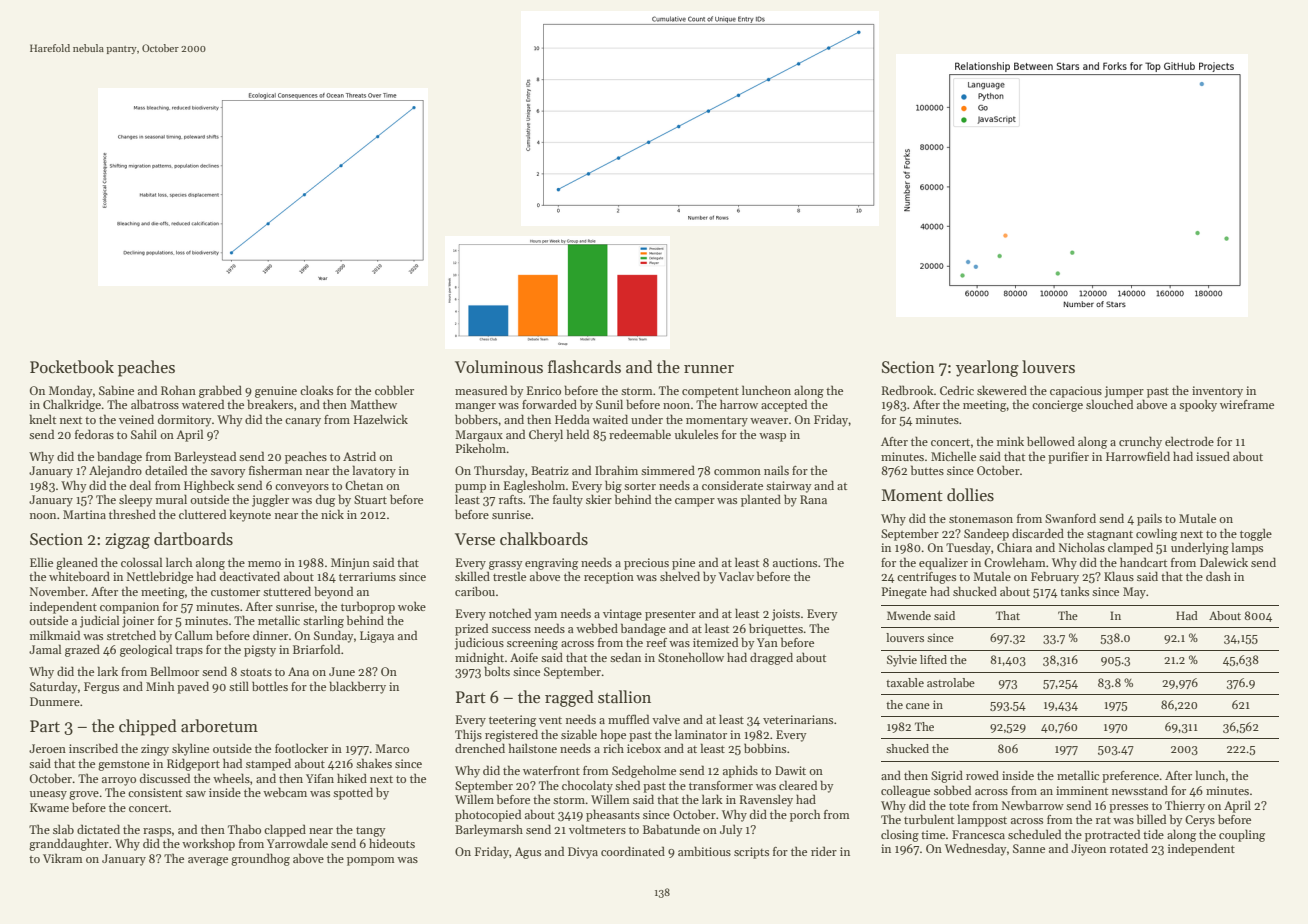 This page has width=1308, height=924. I want to click on pompom, so click(371, 861).
